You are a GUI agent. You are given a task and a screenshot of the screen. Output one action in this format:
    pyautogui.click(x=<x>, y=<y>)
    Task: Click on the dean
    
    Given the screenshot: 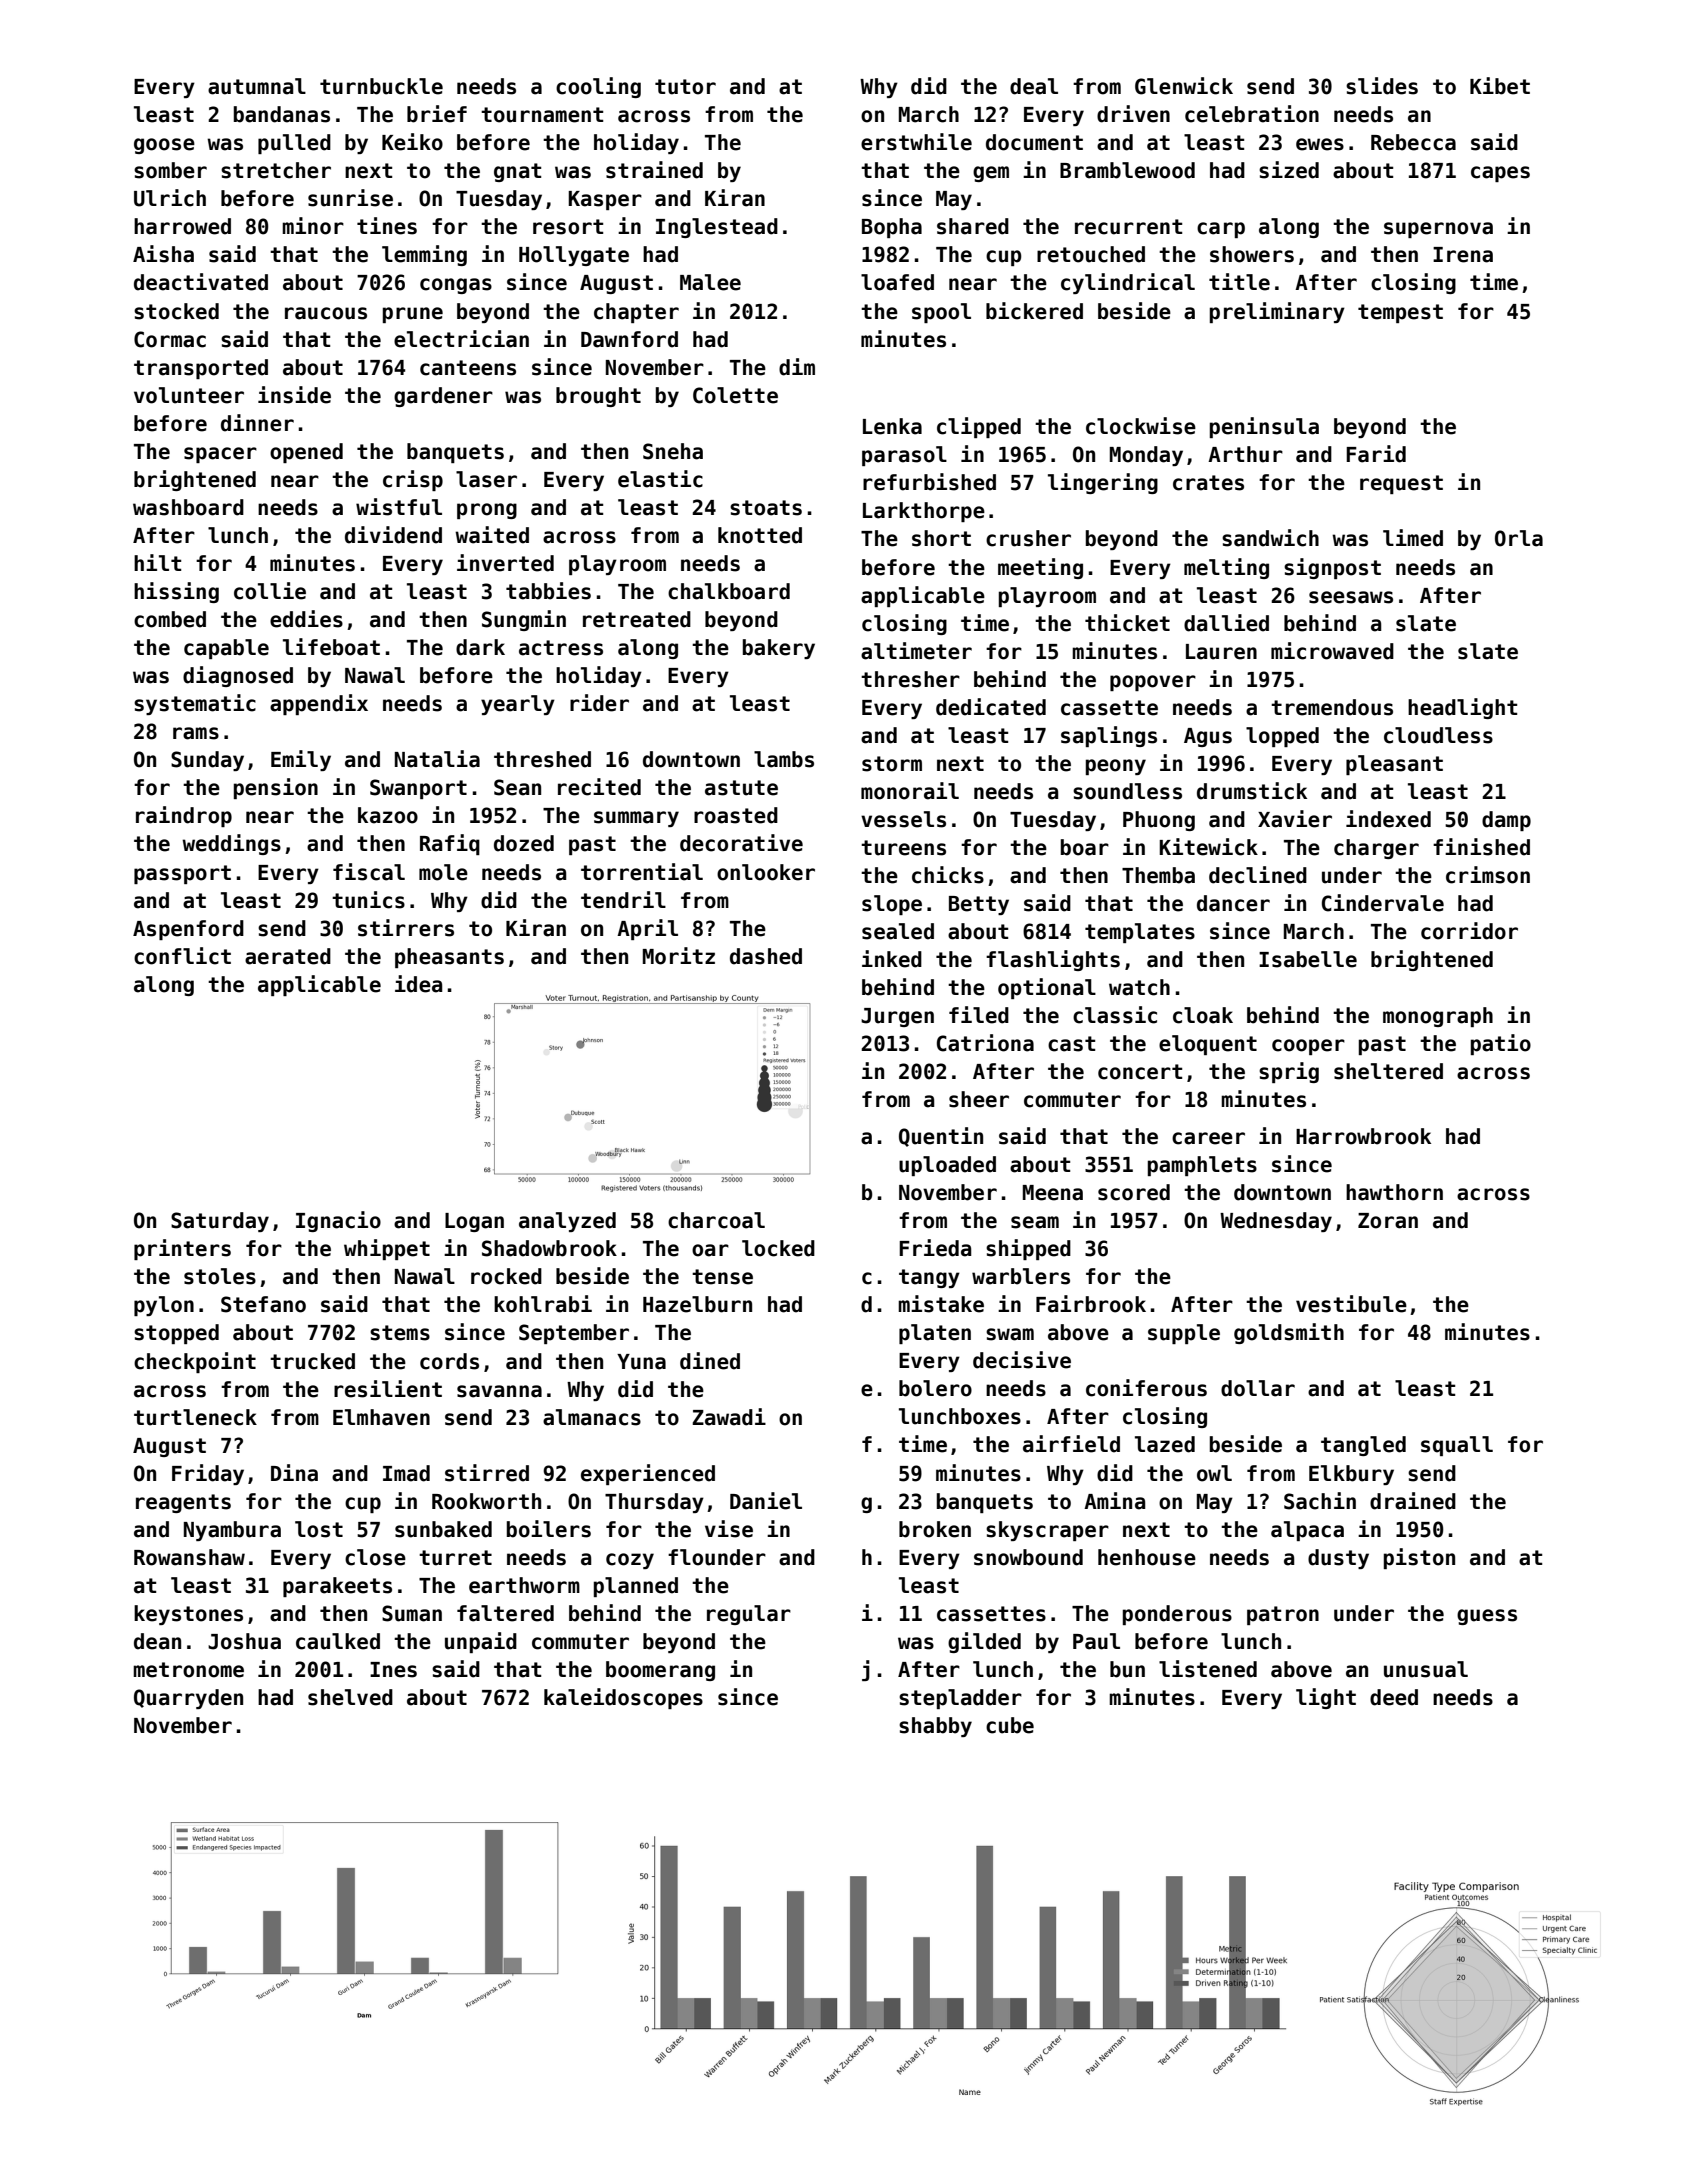 What is the action you would take?
    pyautogui.click(x=157, y=1641)
